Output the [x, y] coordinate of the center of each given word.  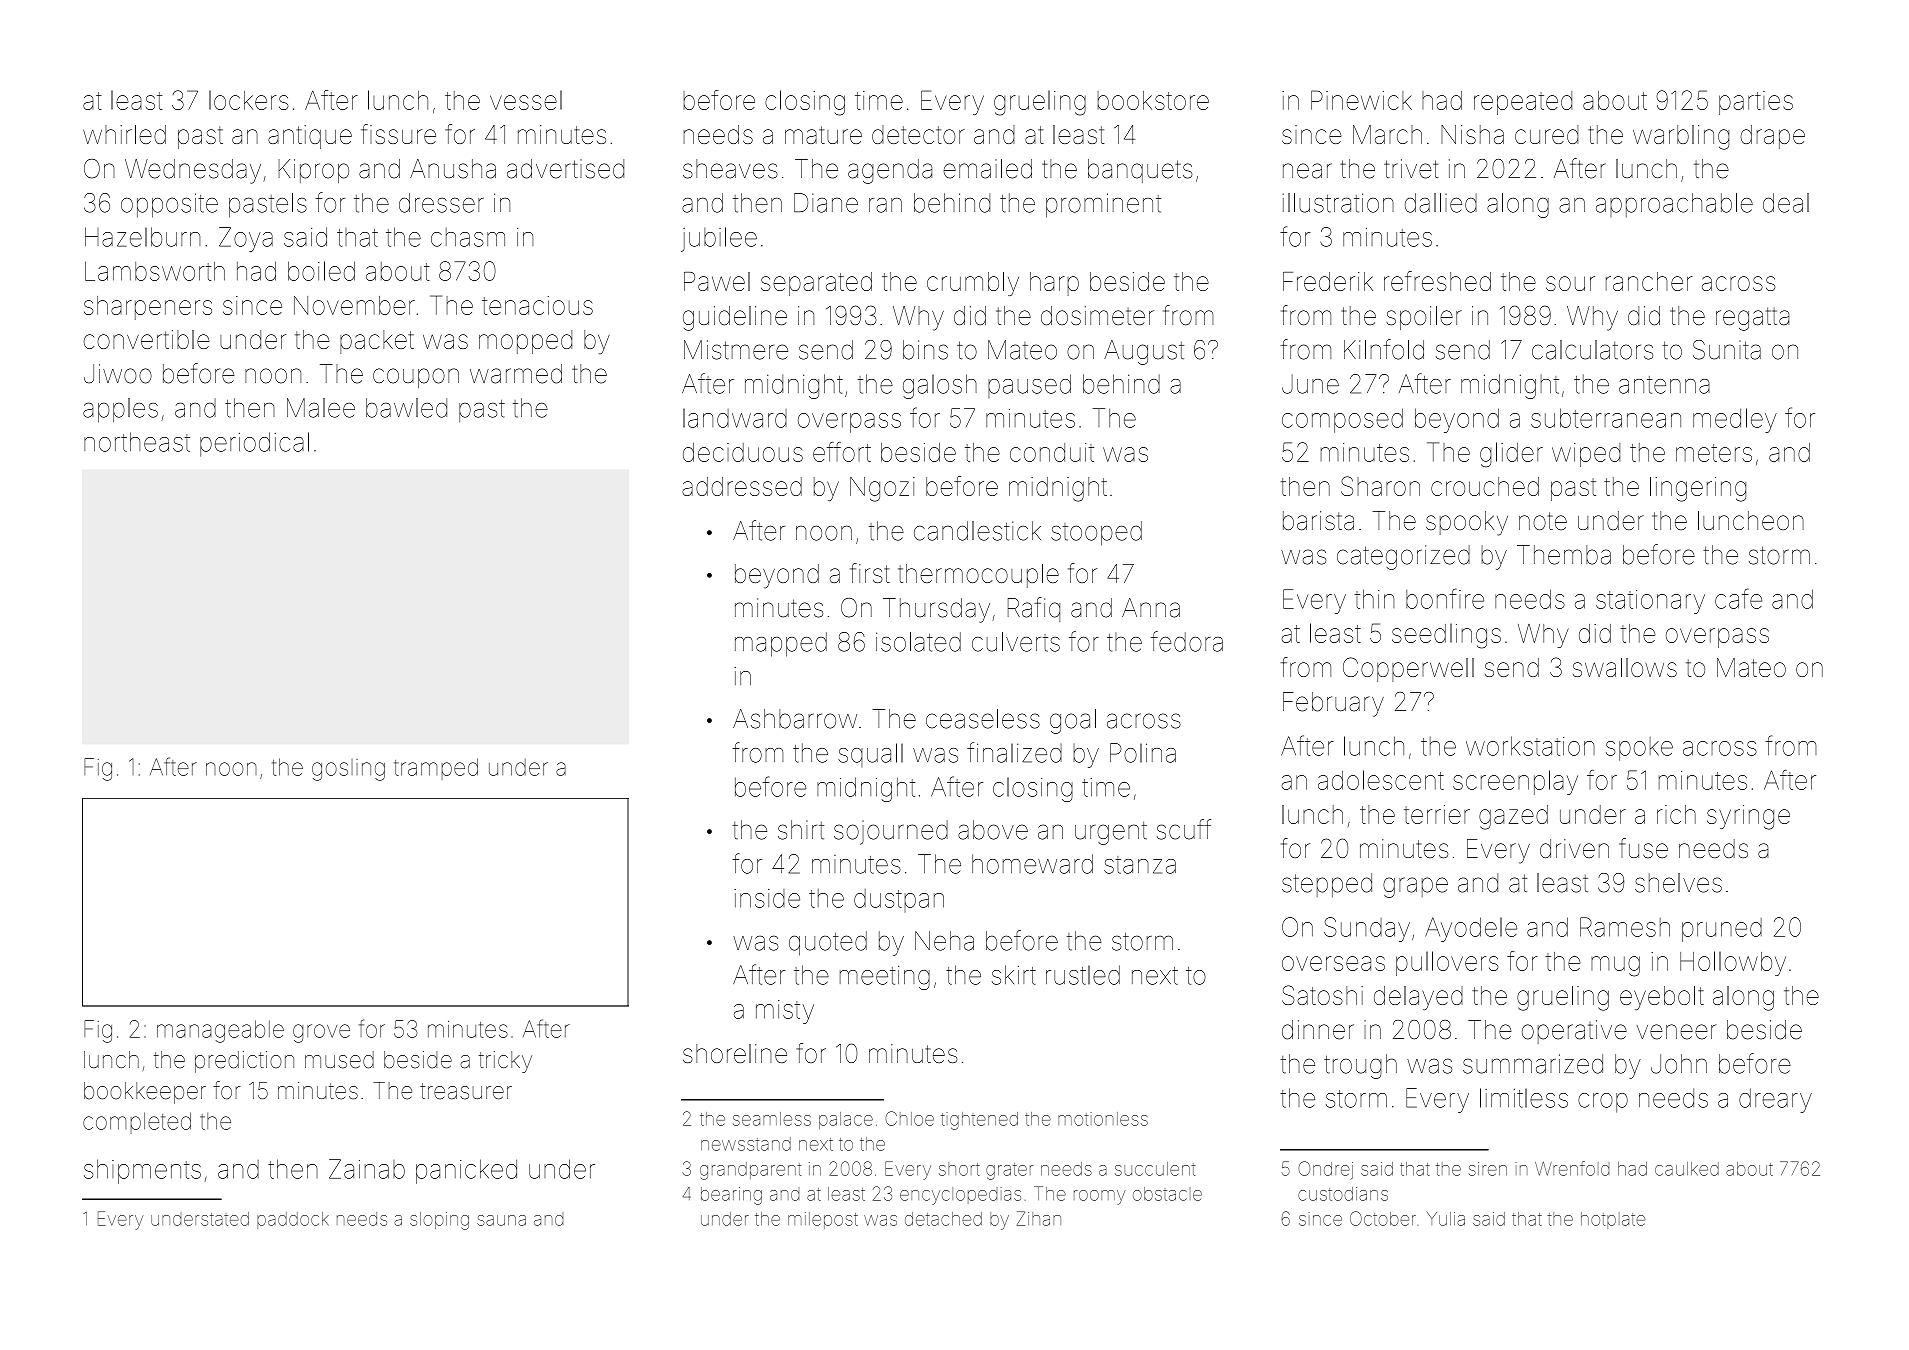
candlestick [977, 531]
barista [1318, 520]
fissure [398, 134]
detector [918, 134]
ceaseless [983, 719]
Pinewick [1361, 100]
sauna [501, 1220]
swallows [1625, 667]
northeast [137, 442]
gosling [348, 770]
